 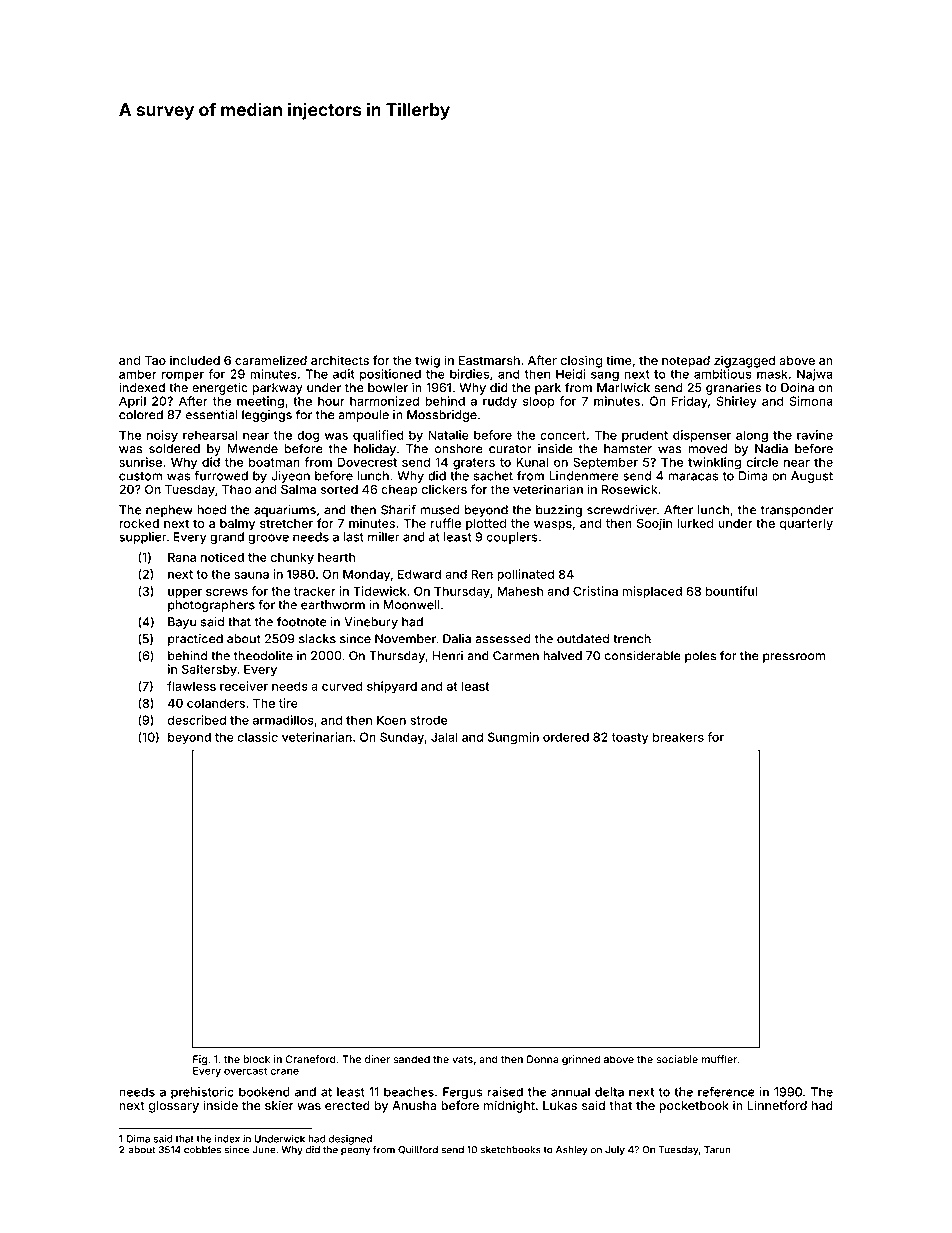 I want to click on annual, so click(x=570, y=1092).
